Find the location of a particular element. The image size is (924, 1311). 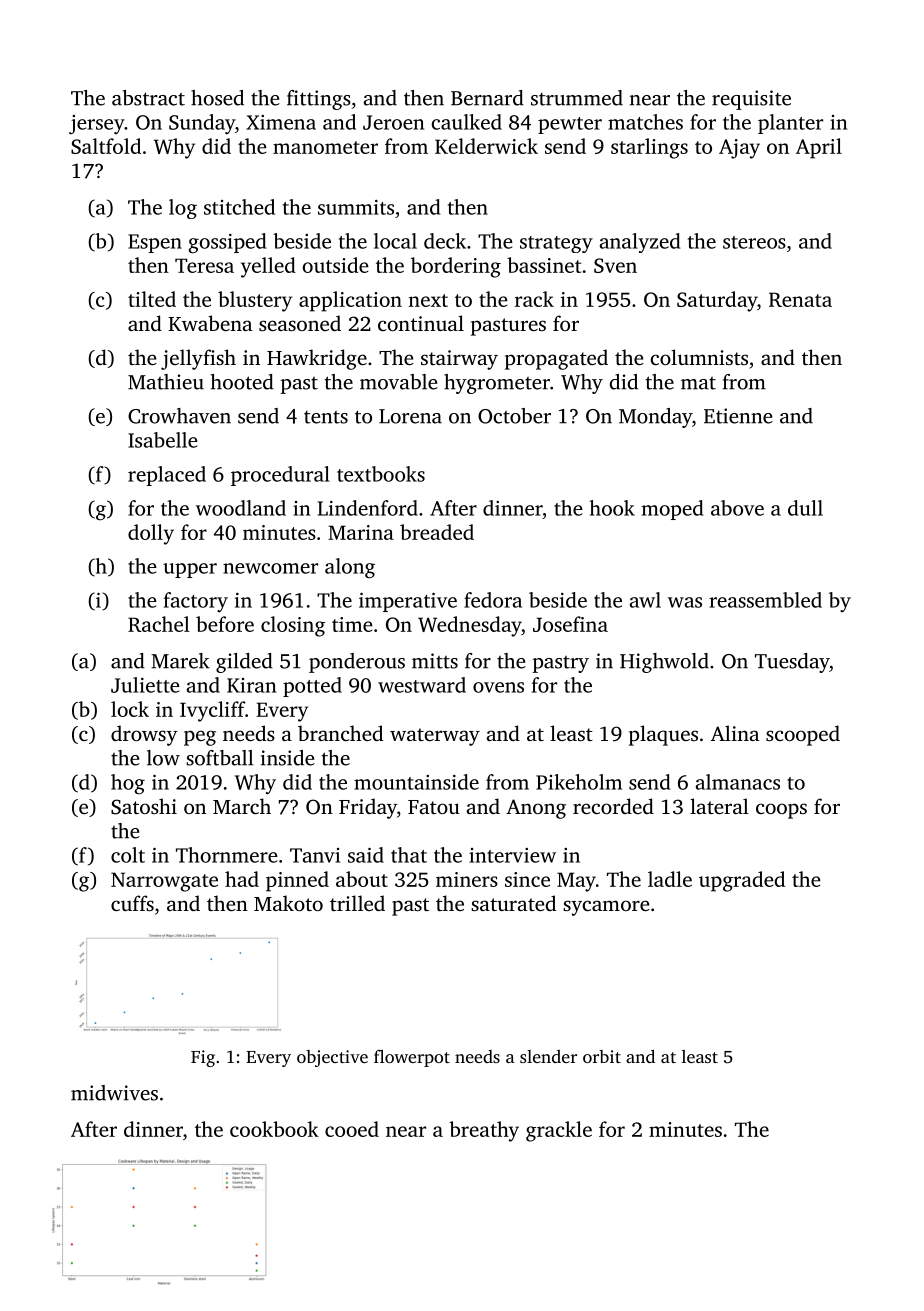

caulked is located at coordinates (466, 122).
